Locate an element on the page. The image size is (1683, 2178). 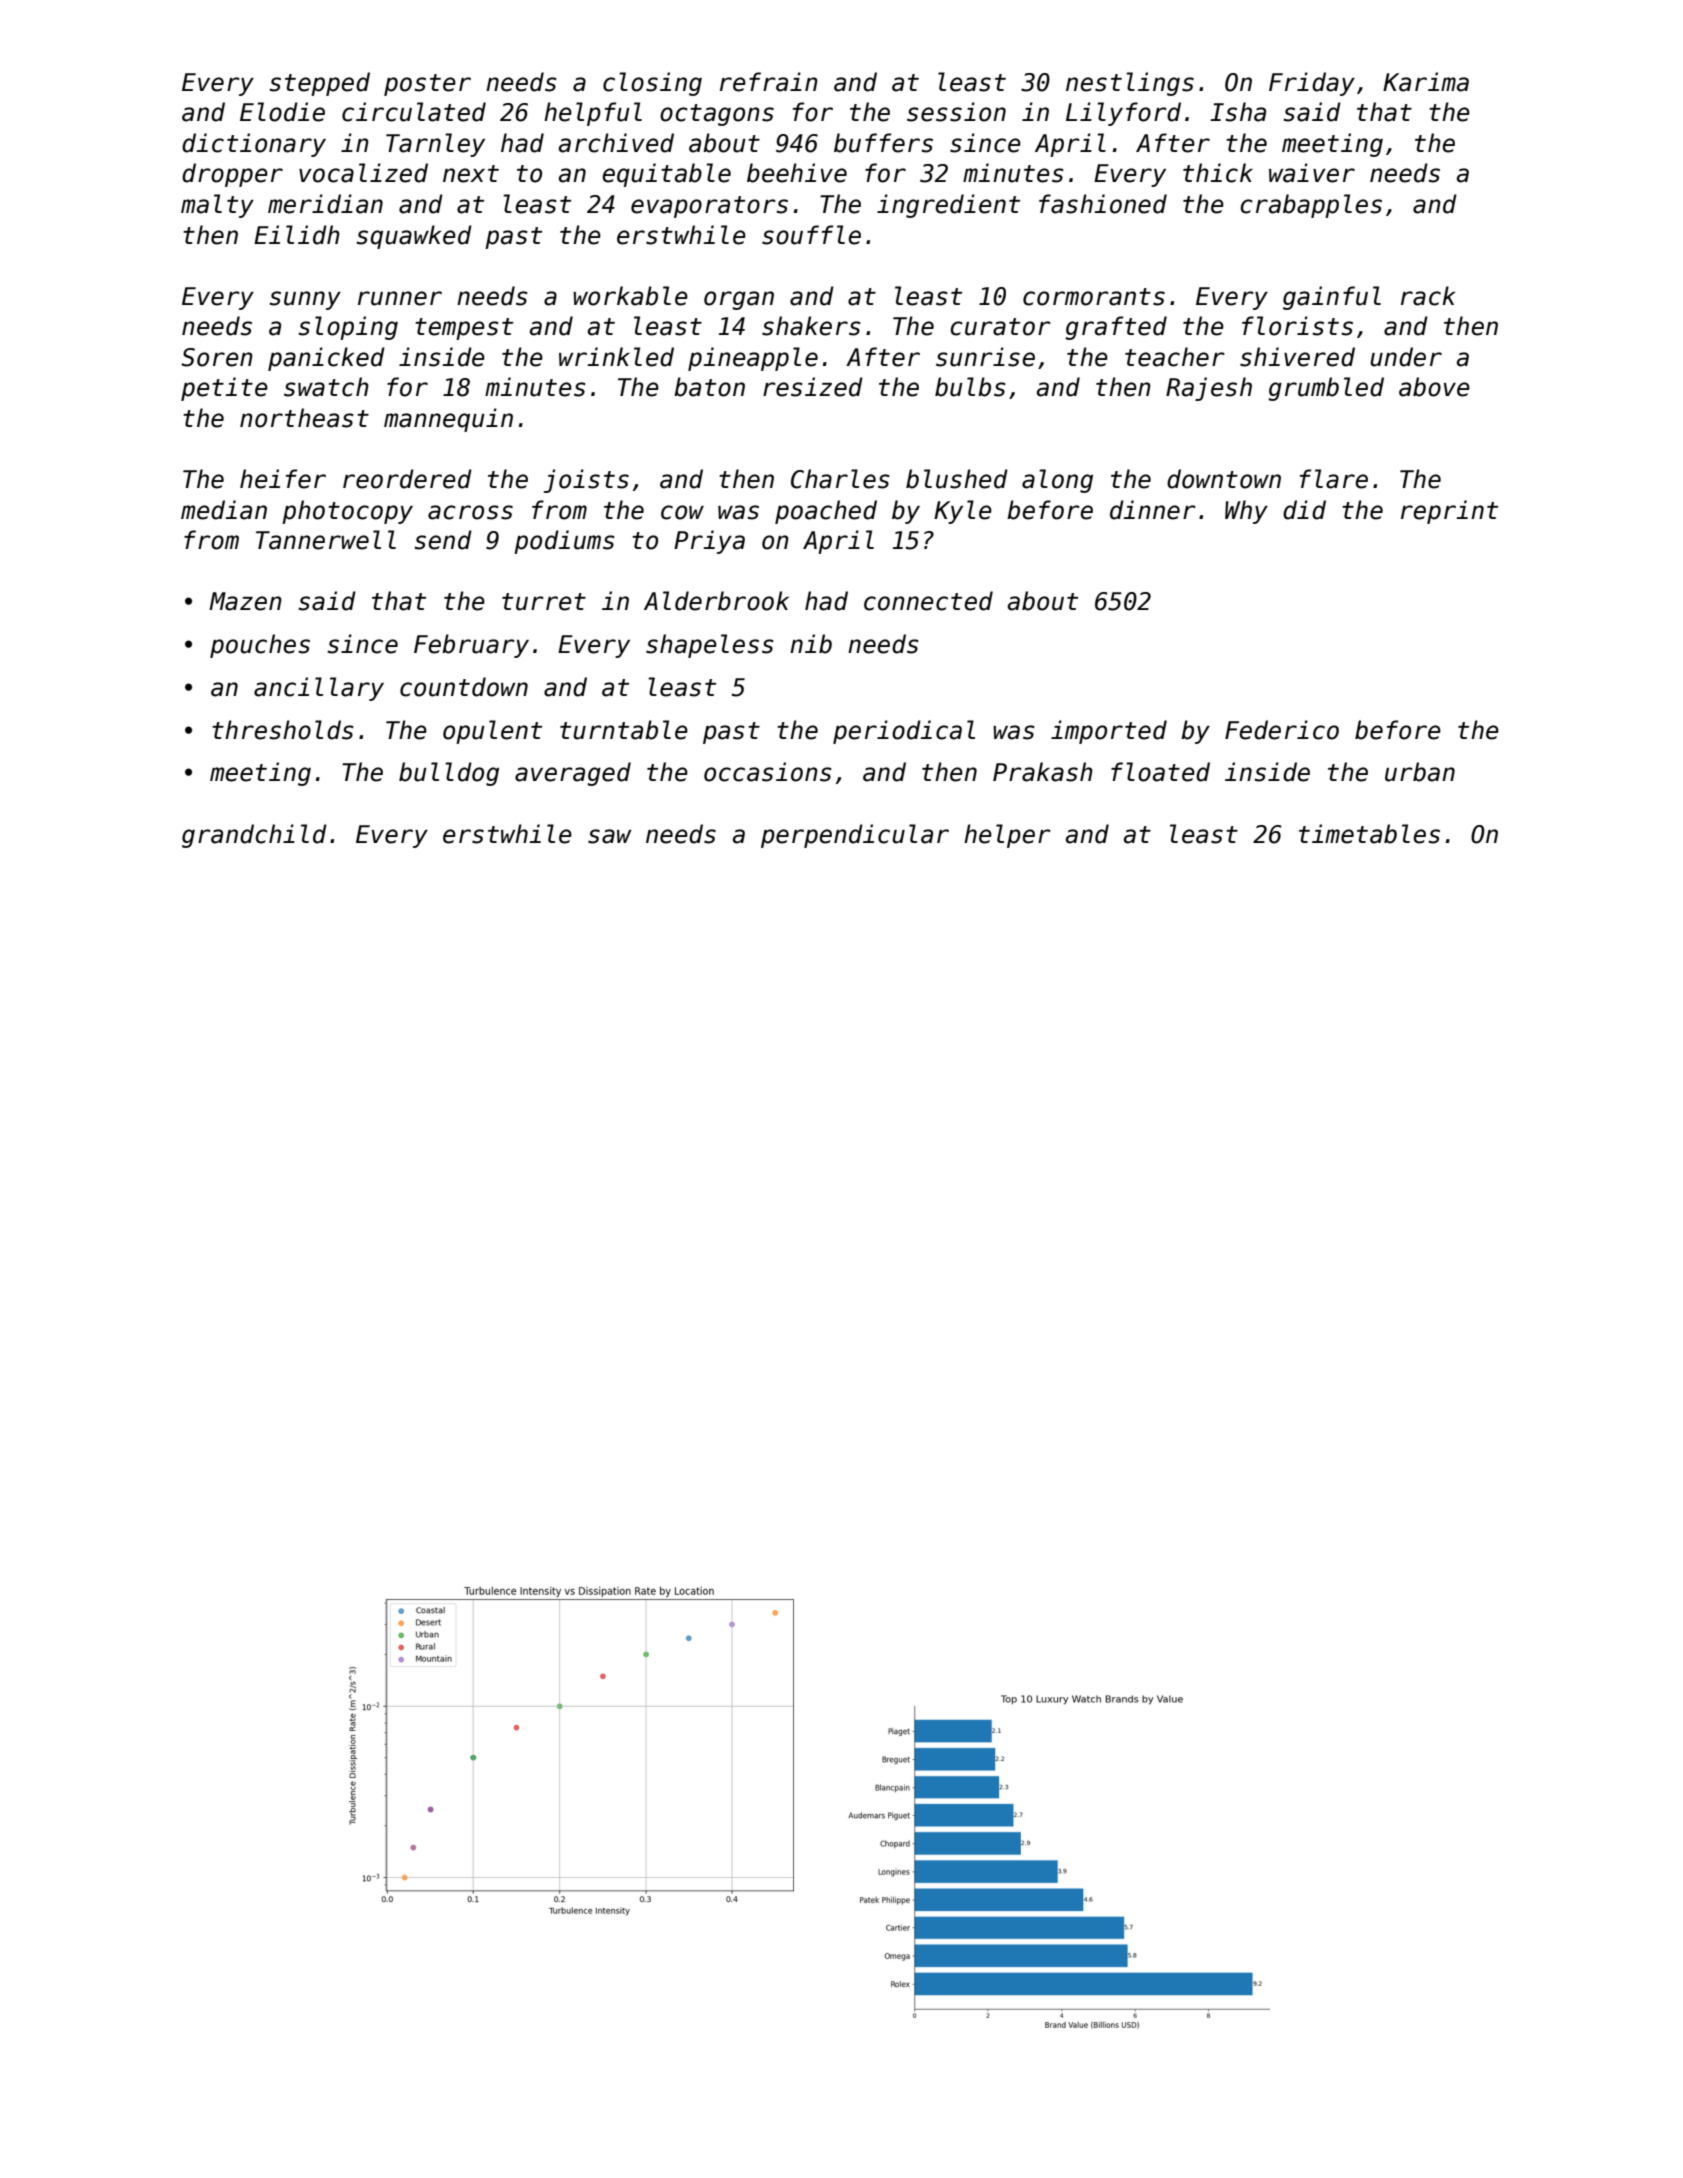
periodical is located at coordinates (904, 732).
